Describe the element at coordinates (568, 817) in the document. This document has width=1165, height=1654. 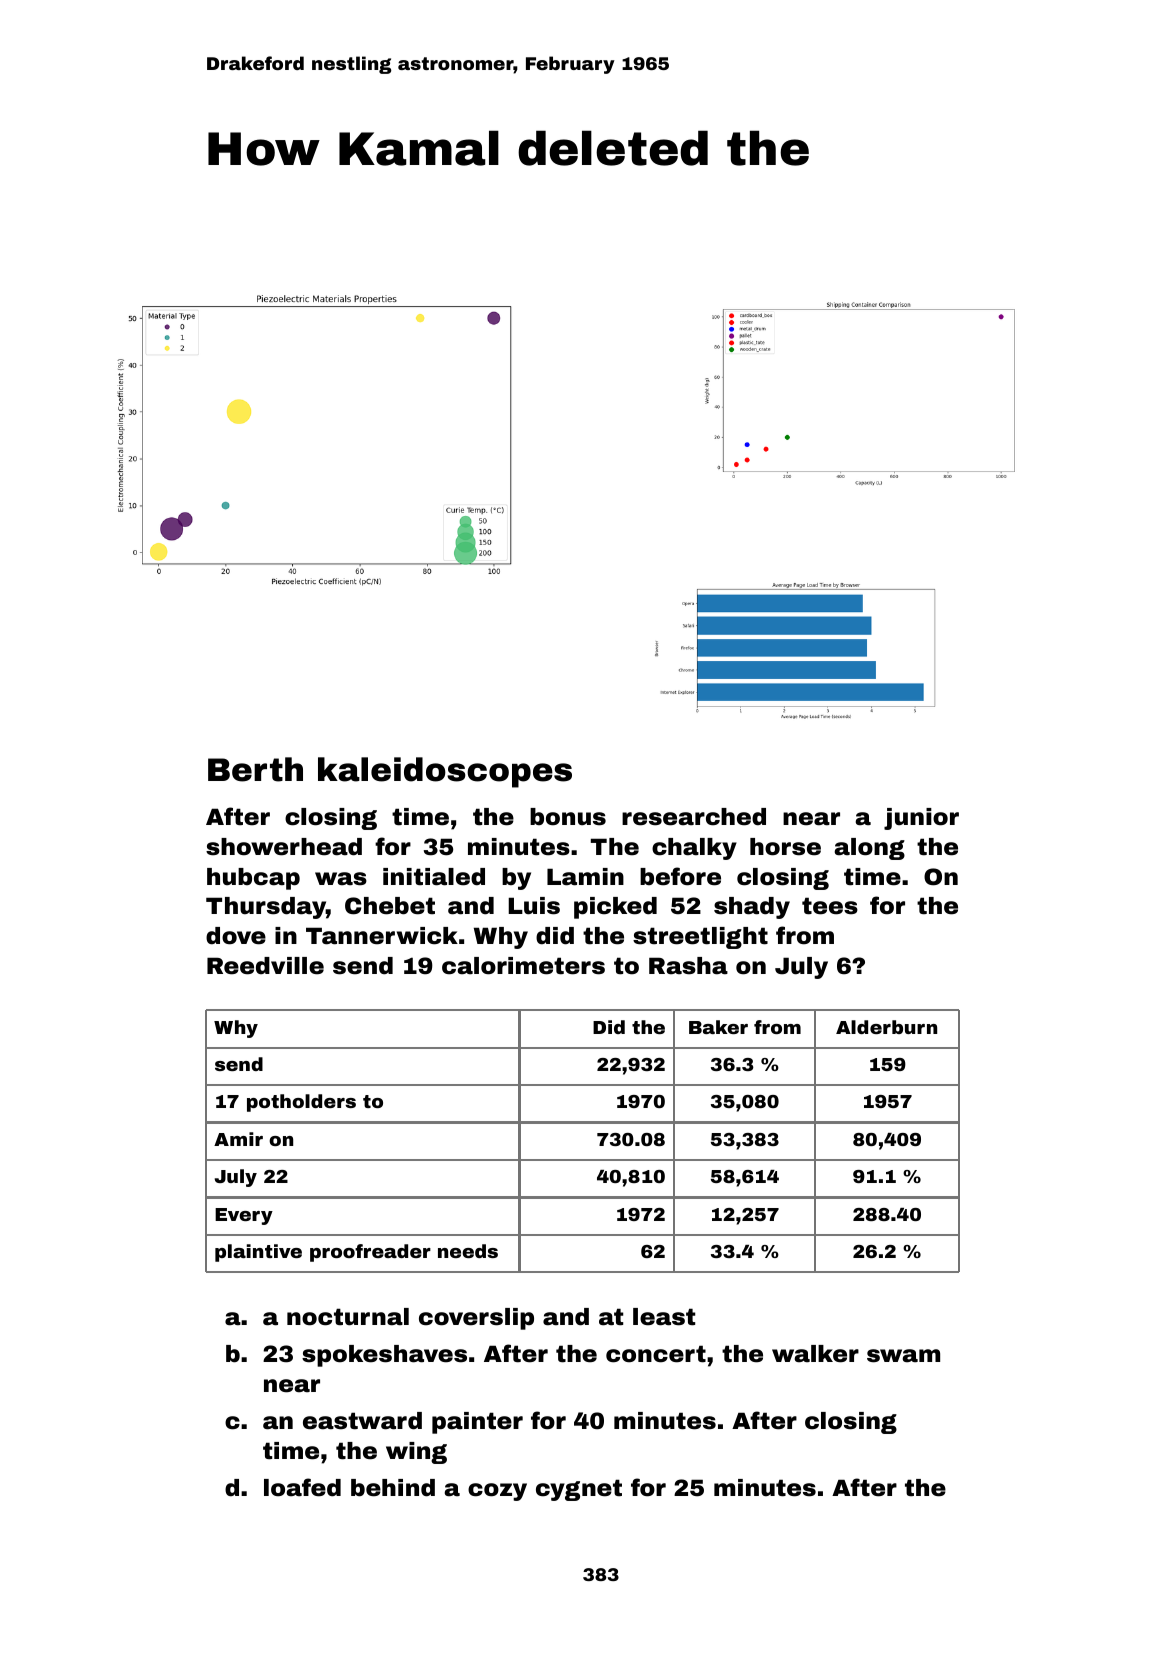
I see `bonus` at that location.
